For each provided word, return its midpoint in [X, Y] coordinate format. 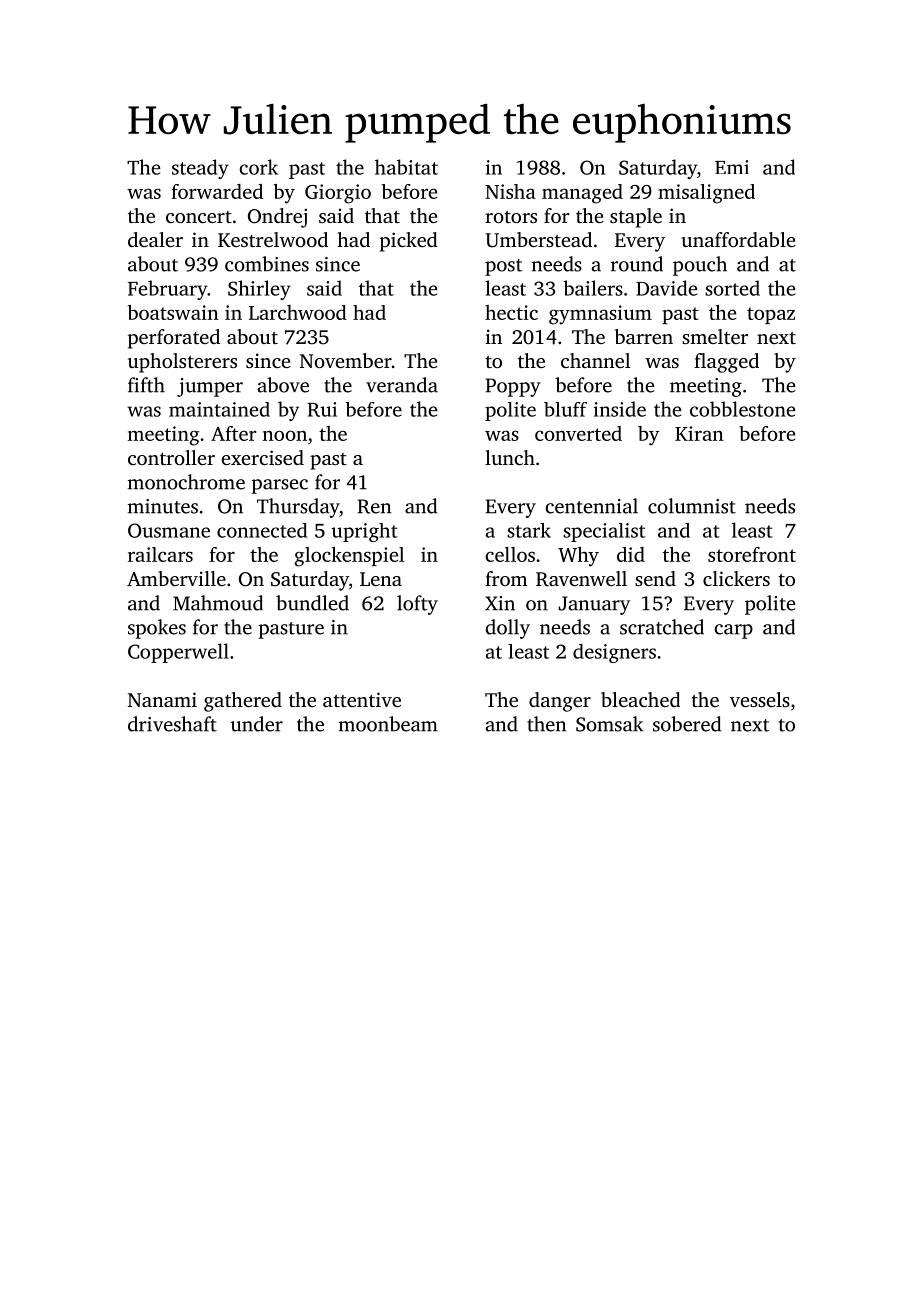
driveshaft [172, 724]
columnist [692, 506]
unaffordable [738, 239]
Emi [732, 167]
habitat [406, 167]
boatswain [173, 312]
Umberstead [539, 240]
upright [364, 532]
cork [258, 167]
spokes [157, 629]
